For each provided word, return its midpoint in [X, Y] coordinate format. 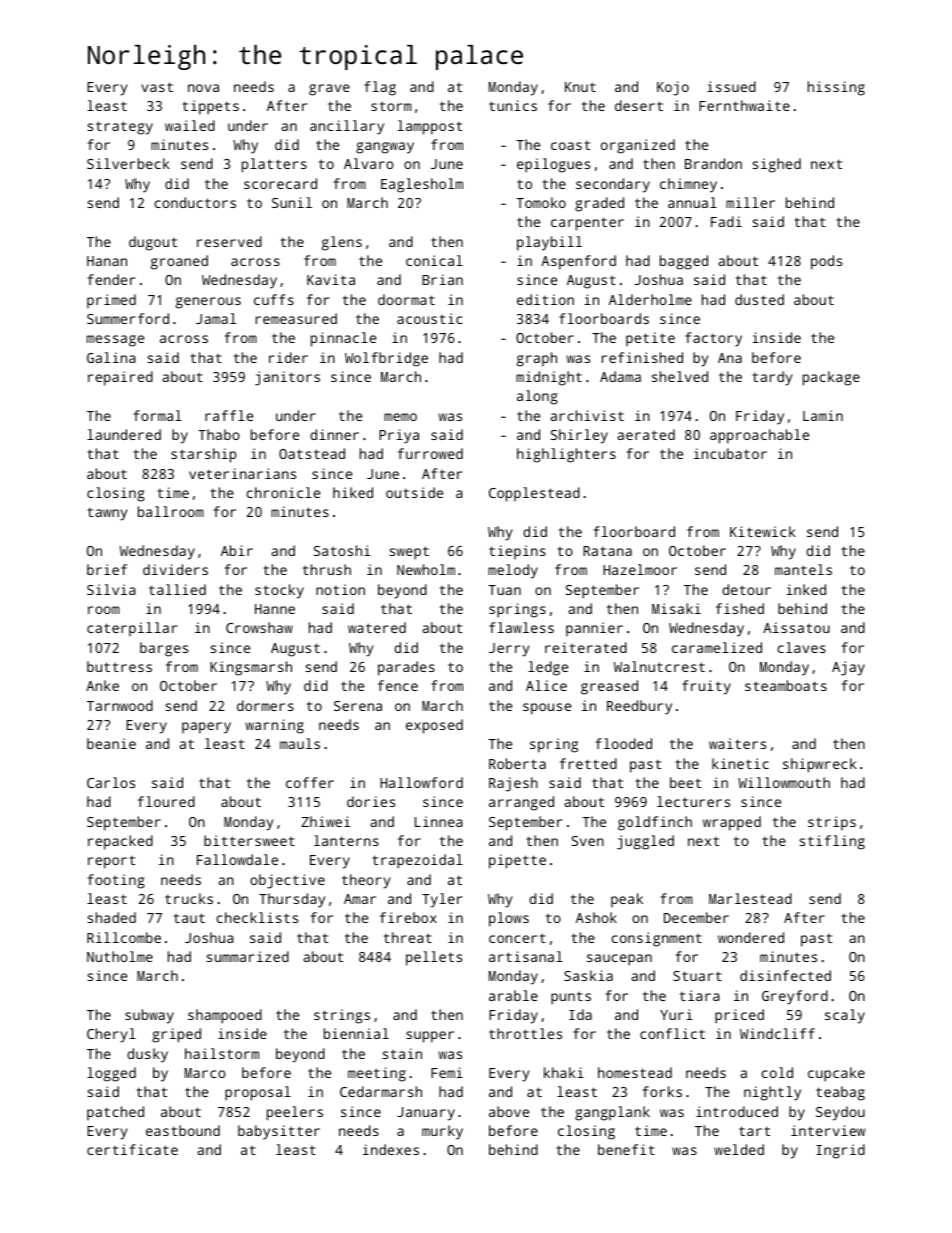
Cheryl [111, 1035]
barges [164, 649]
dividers [175, 569]
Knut [580, 87]
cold [777, 1072]
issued [731, 86]
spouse [547, 709]
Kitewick [763, 531]
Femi [447, 1072]
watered [377, 627]
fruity [706, 687]
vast [157, 87]
